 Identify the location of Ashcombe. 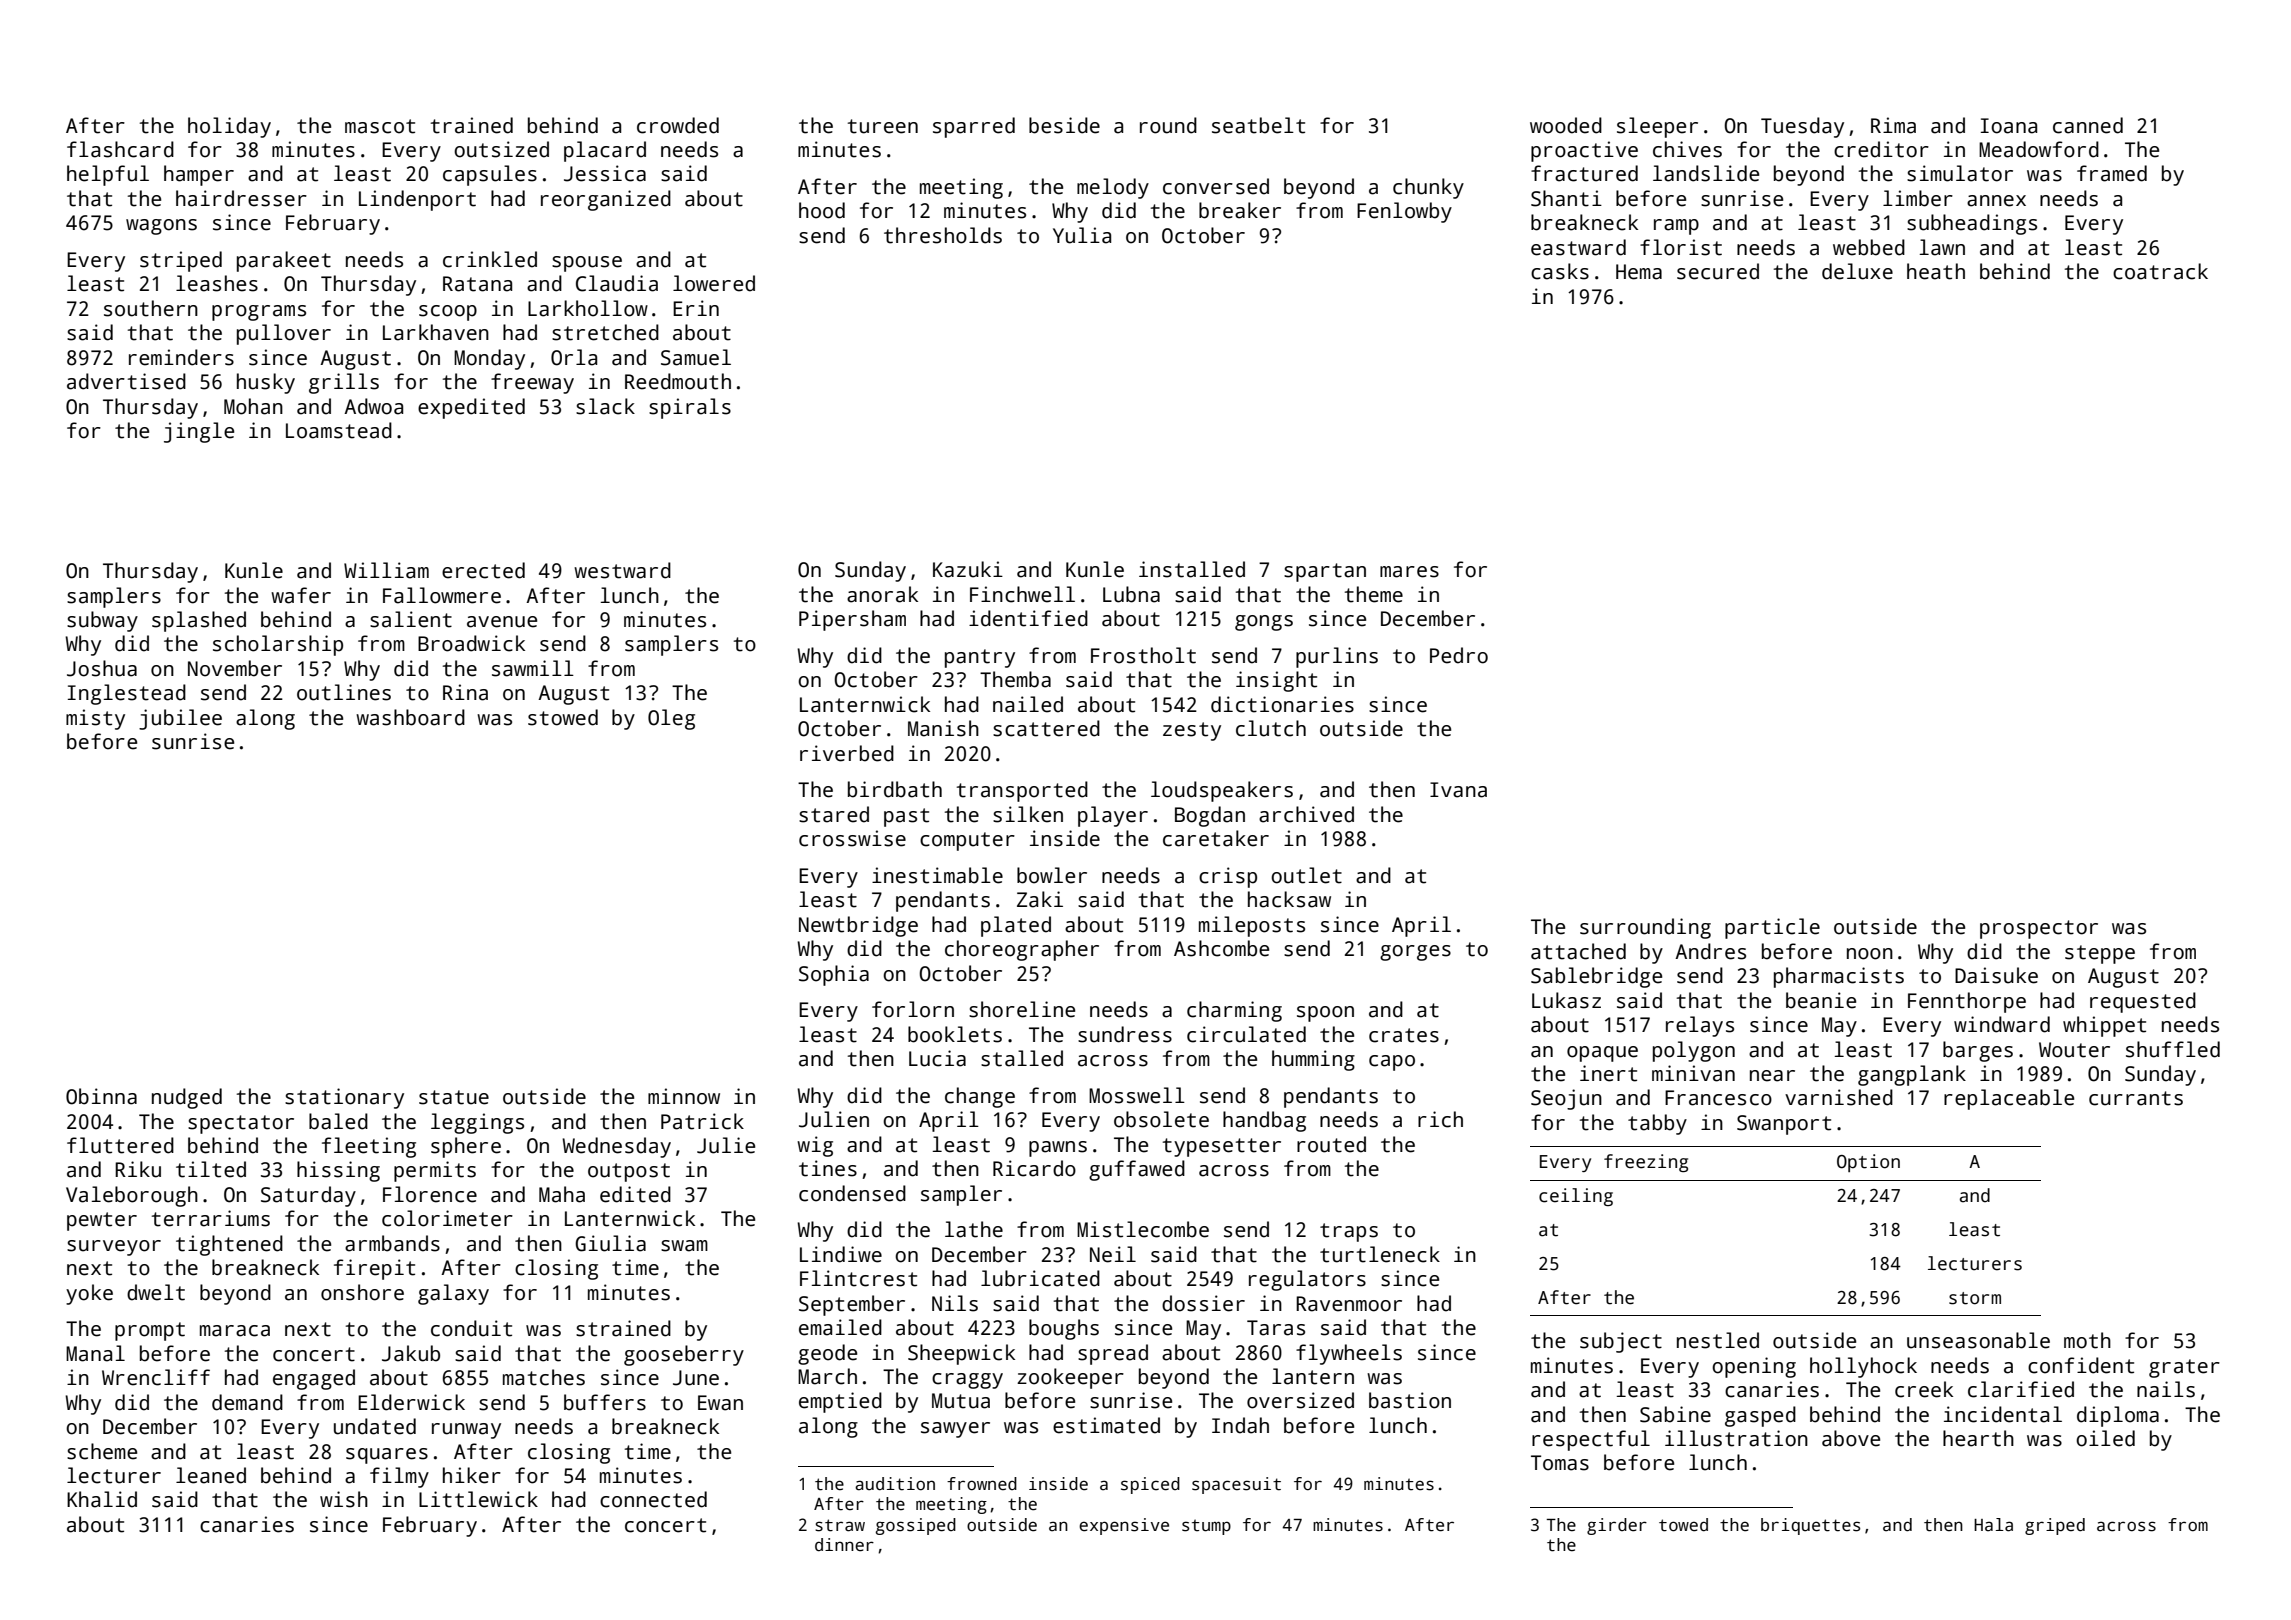
(1221, 948).
